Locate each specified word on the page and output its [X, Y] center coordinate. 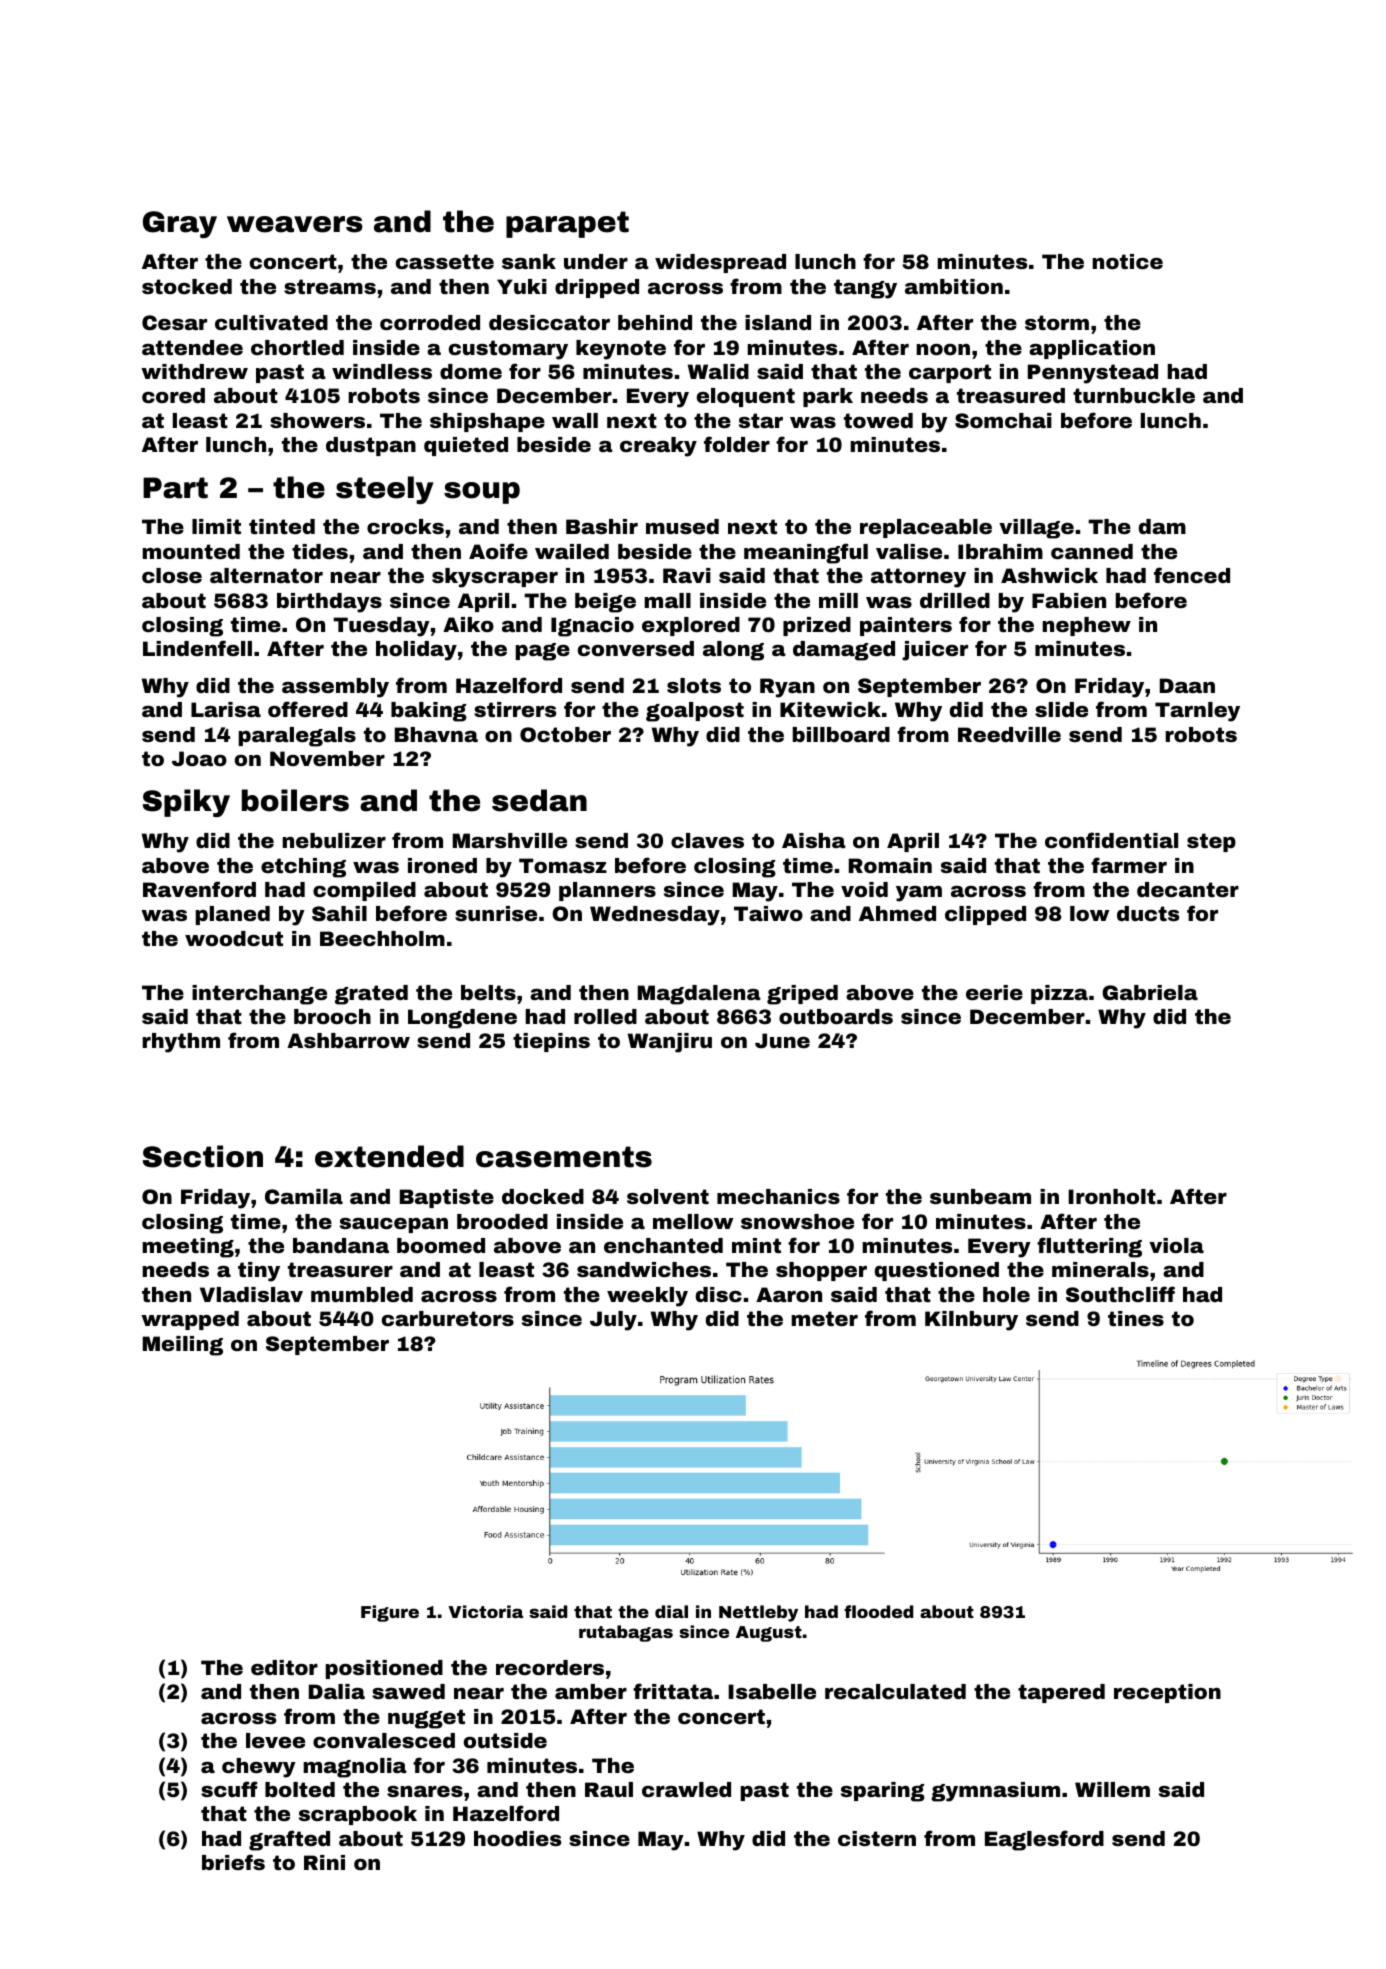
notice [1127, 261]
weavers [295, 224]
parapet [567, 224]
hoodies [517, 1838]
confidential [1111, 840]
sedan [539, 800]
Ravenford [199, 889]
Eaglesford [1044, 1840]
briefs [233, 1862]
